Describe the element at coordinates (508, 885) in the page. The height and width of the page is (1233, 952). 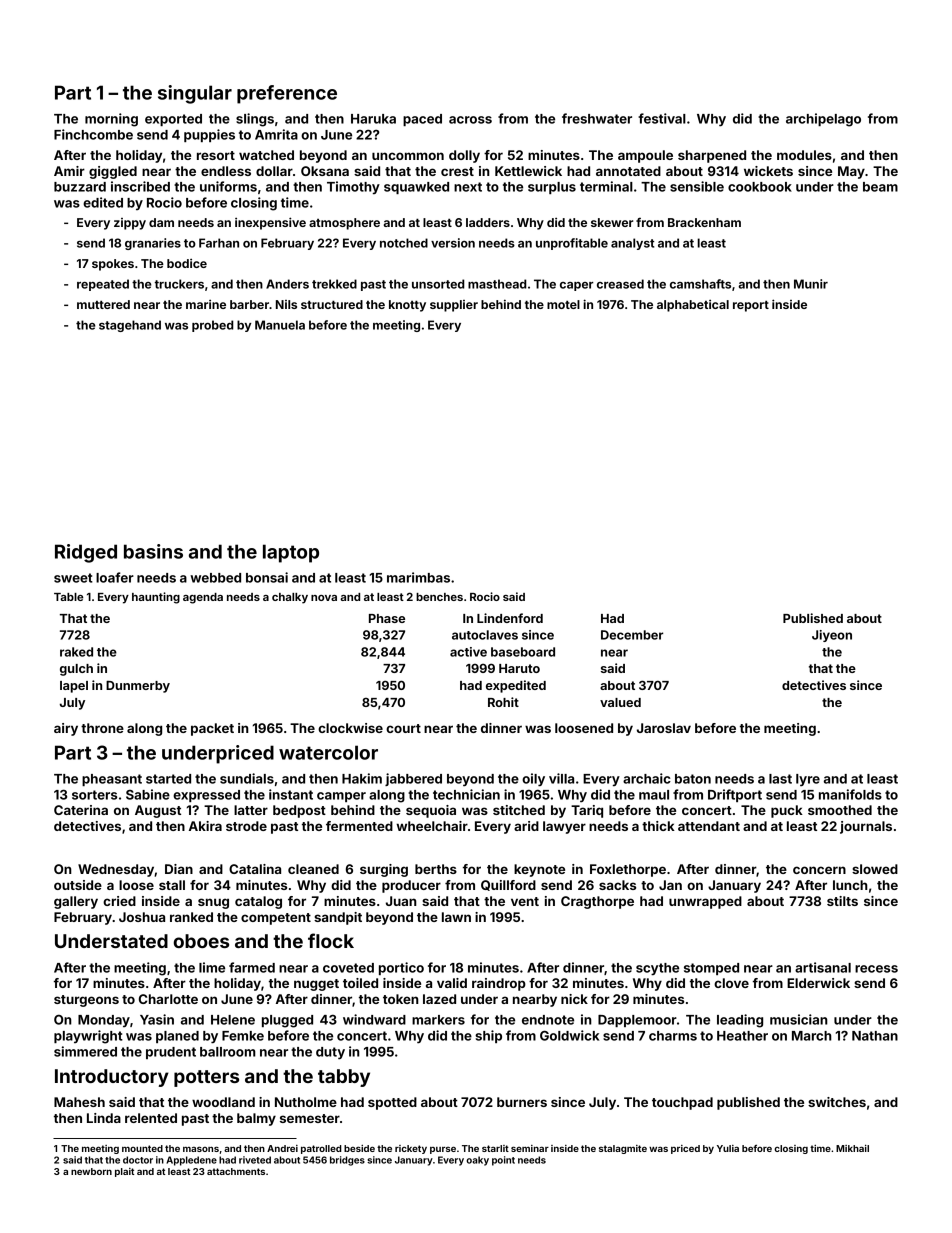
I see `Quillford` at that location.
